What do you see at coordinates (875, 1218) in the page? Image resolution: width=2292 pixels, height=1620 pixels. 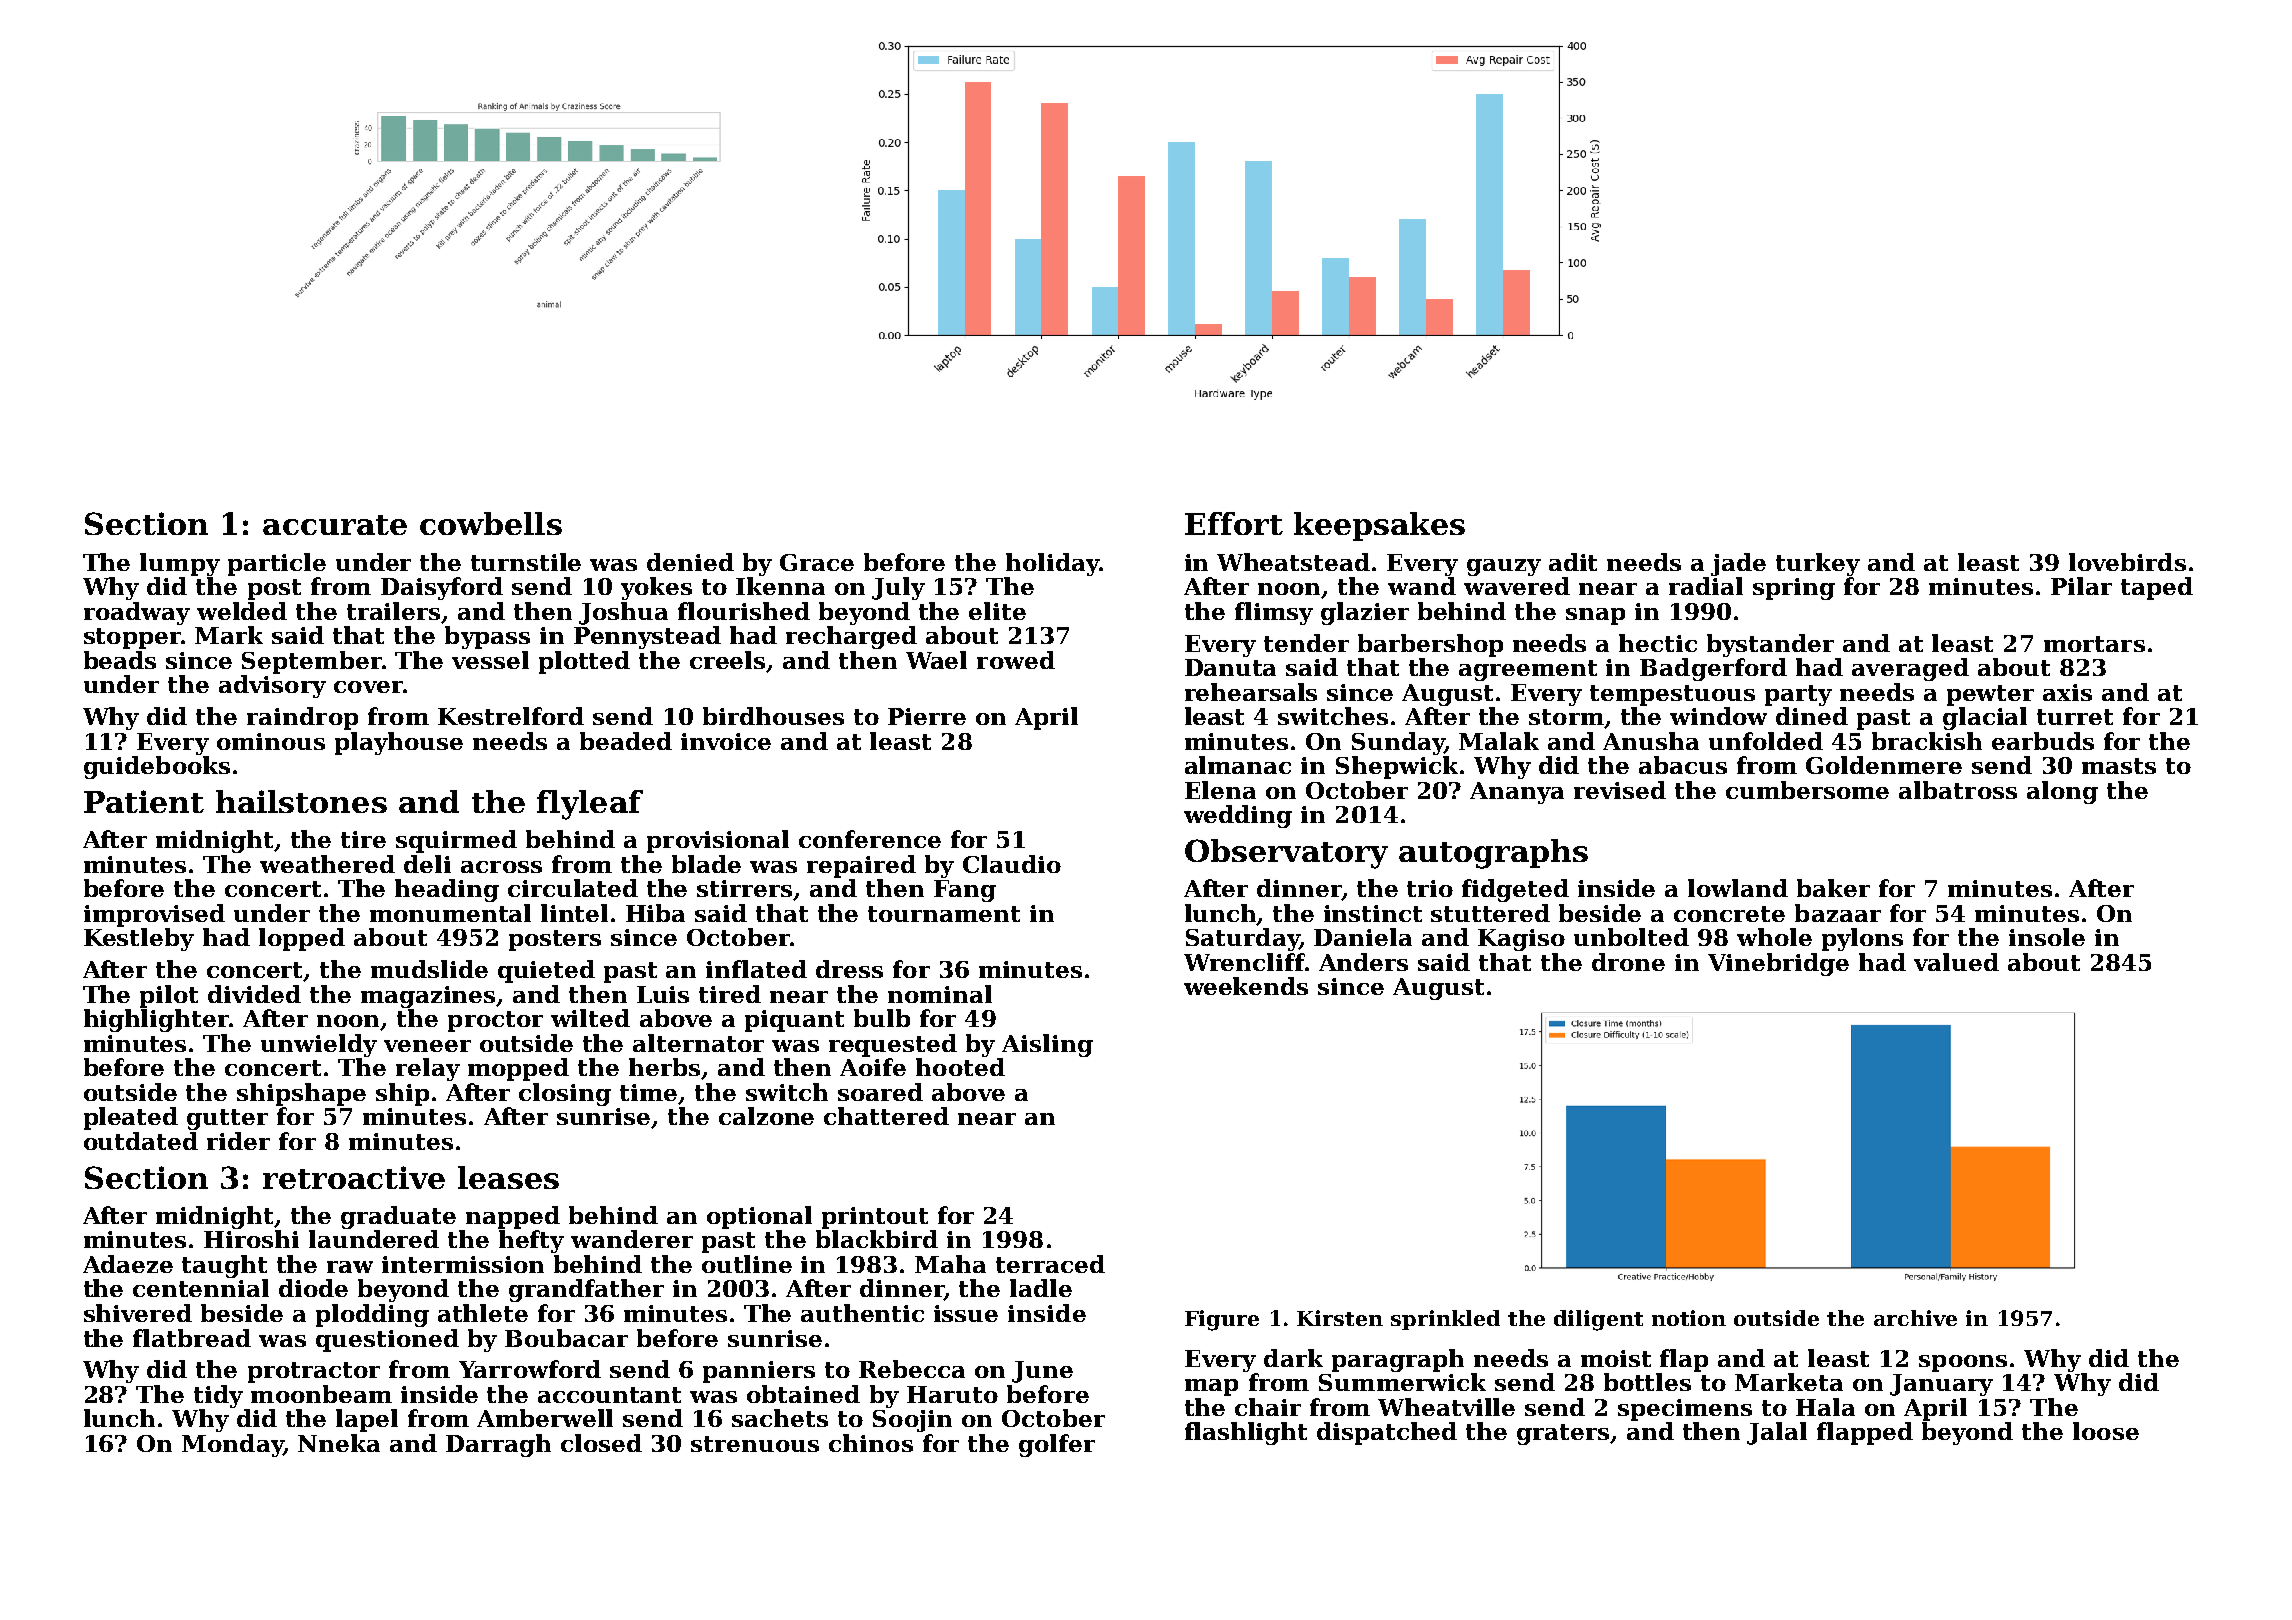 I see `printout` at bounding box center [875, 1218].
